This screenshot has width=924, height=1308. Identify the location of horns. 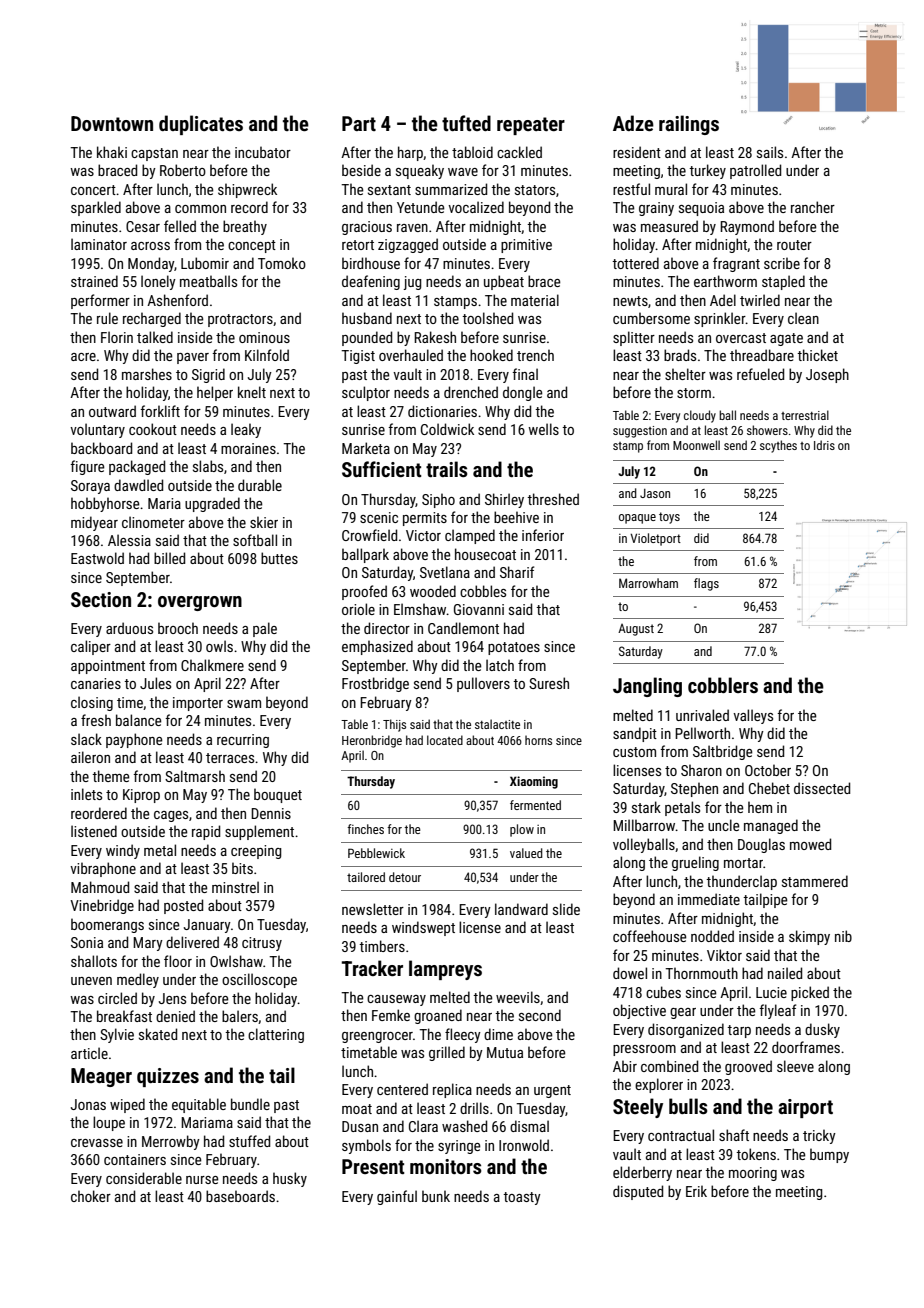
(538, 740).
